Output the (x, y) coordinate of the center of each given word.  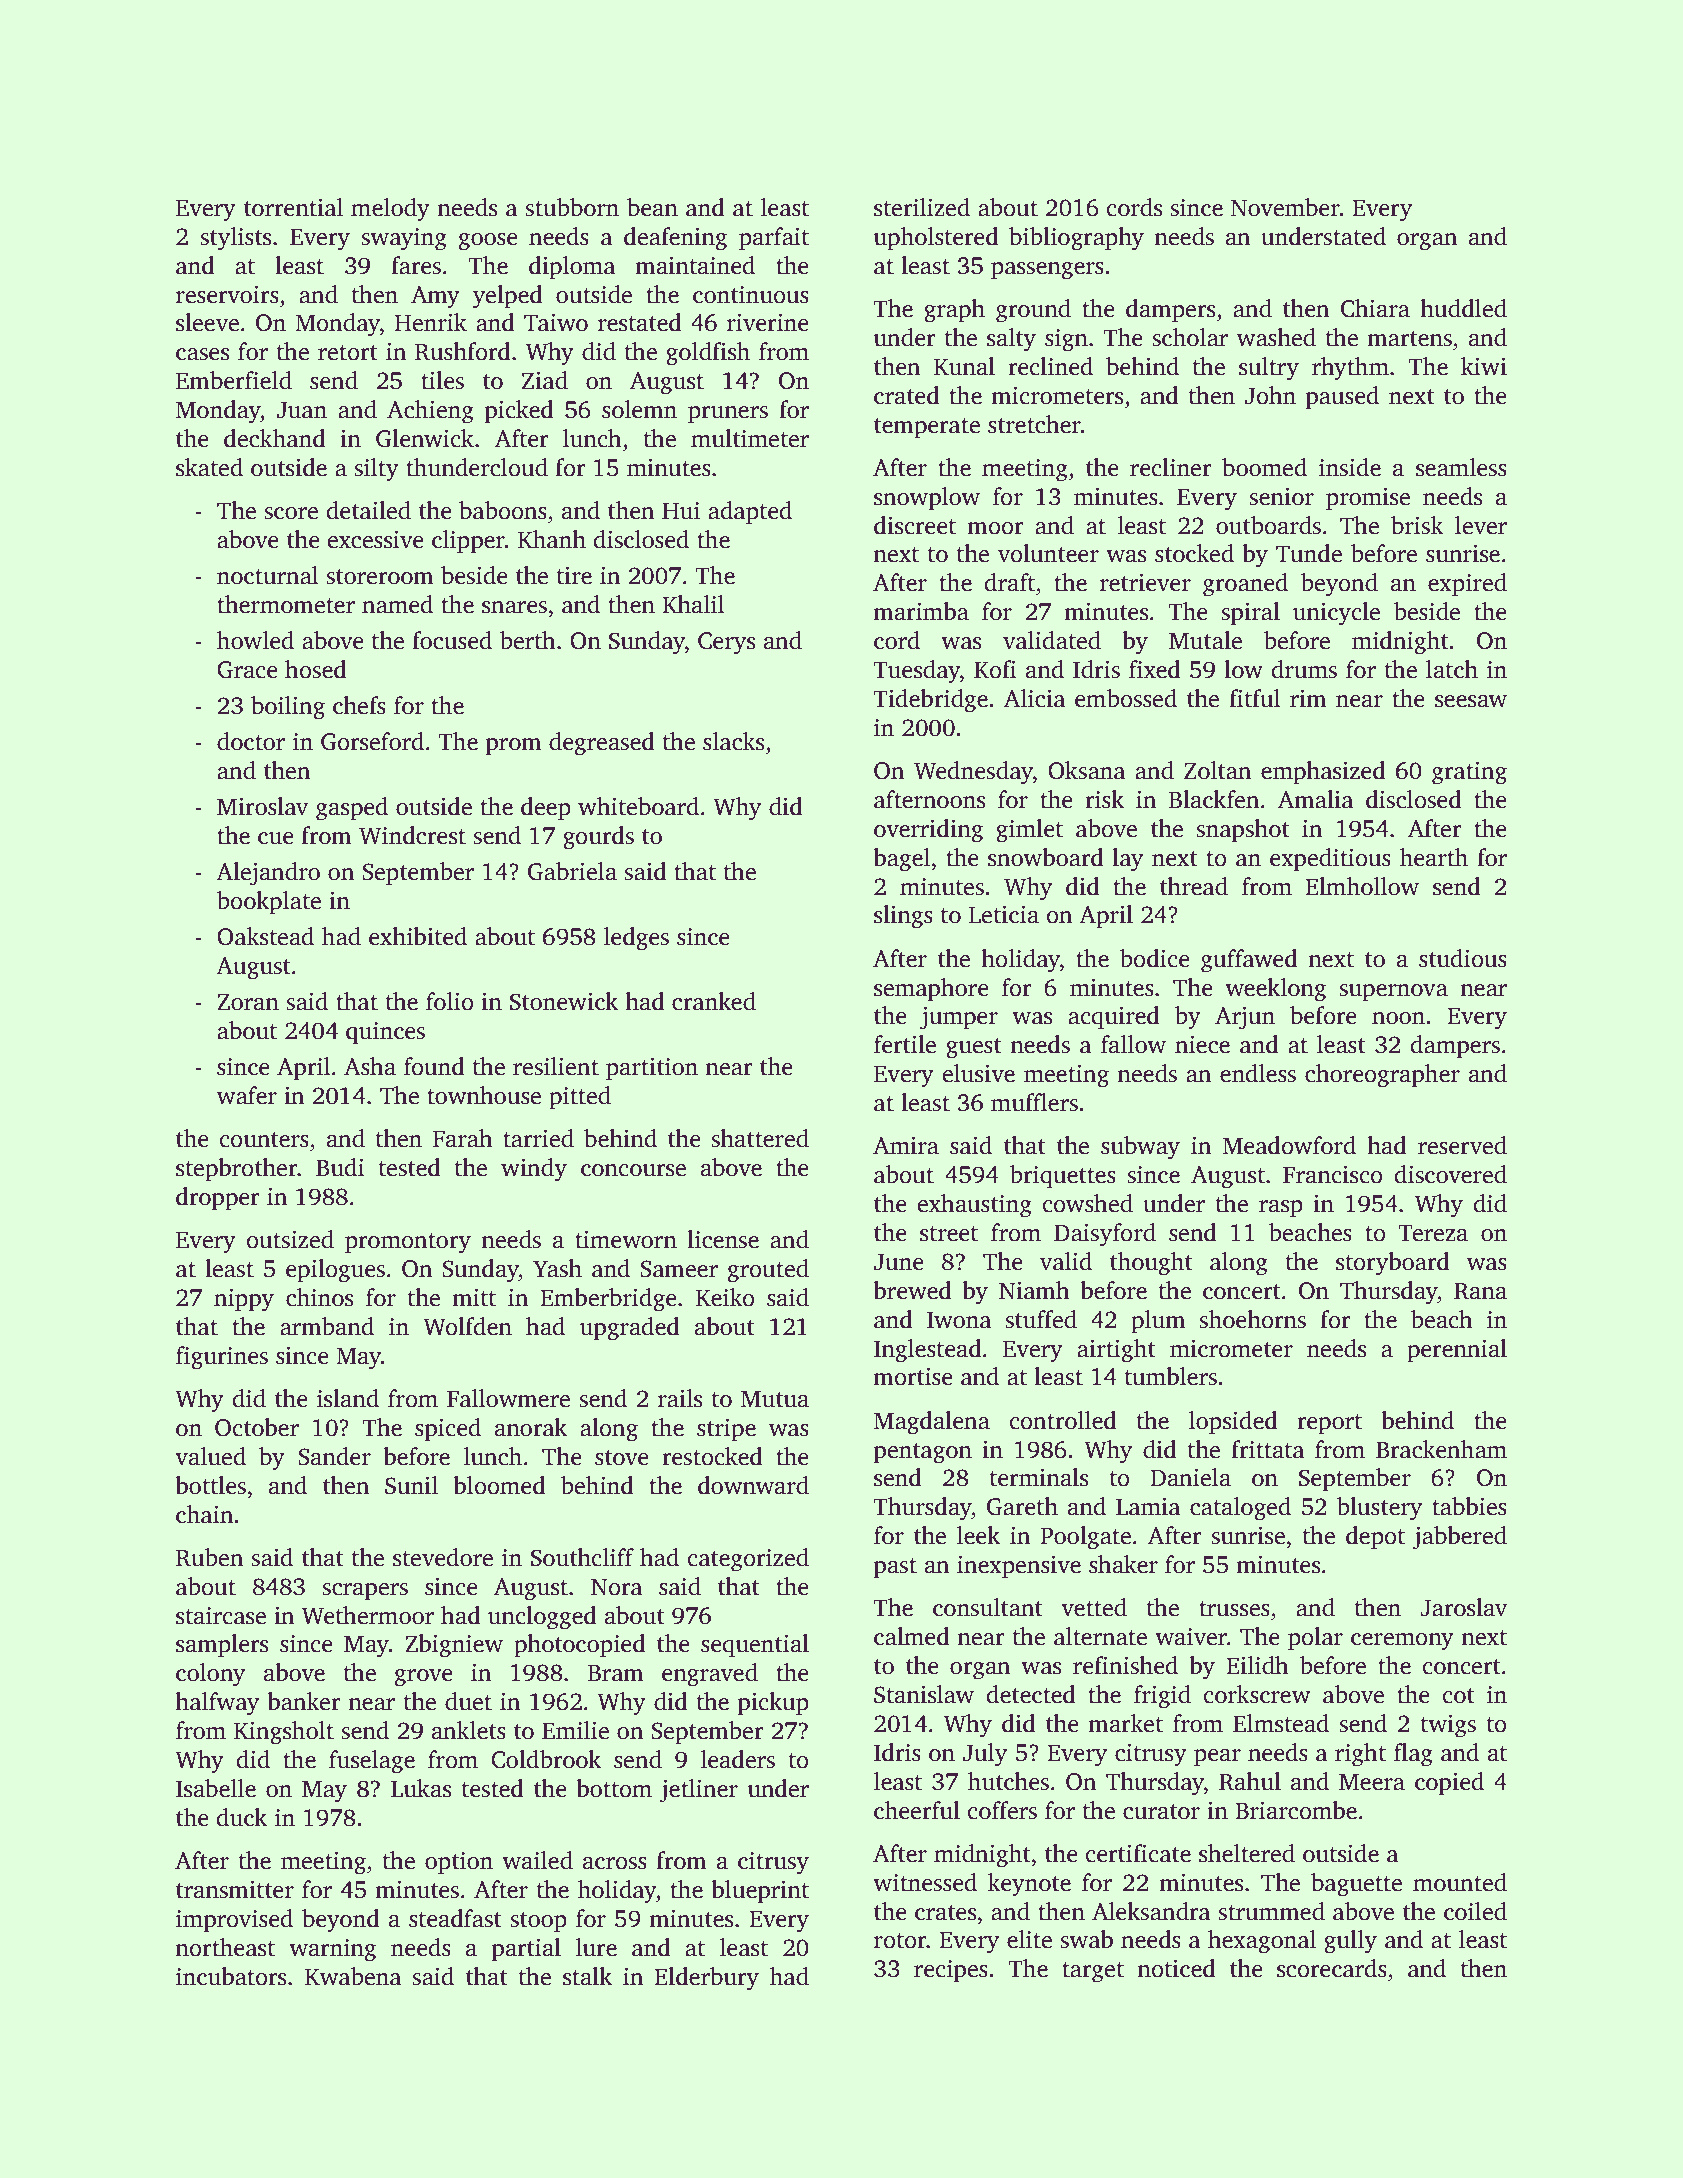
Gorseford (372, 741)
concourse (633, 1170)
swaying (404, 239)
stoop (539, 1922)
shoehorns (1253, 1319)
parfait (774, 239)
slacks (733, 741)
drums (1304, 669)
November (1285, 207)
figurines (222, 1358)
